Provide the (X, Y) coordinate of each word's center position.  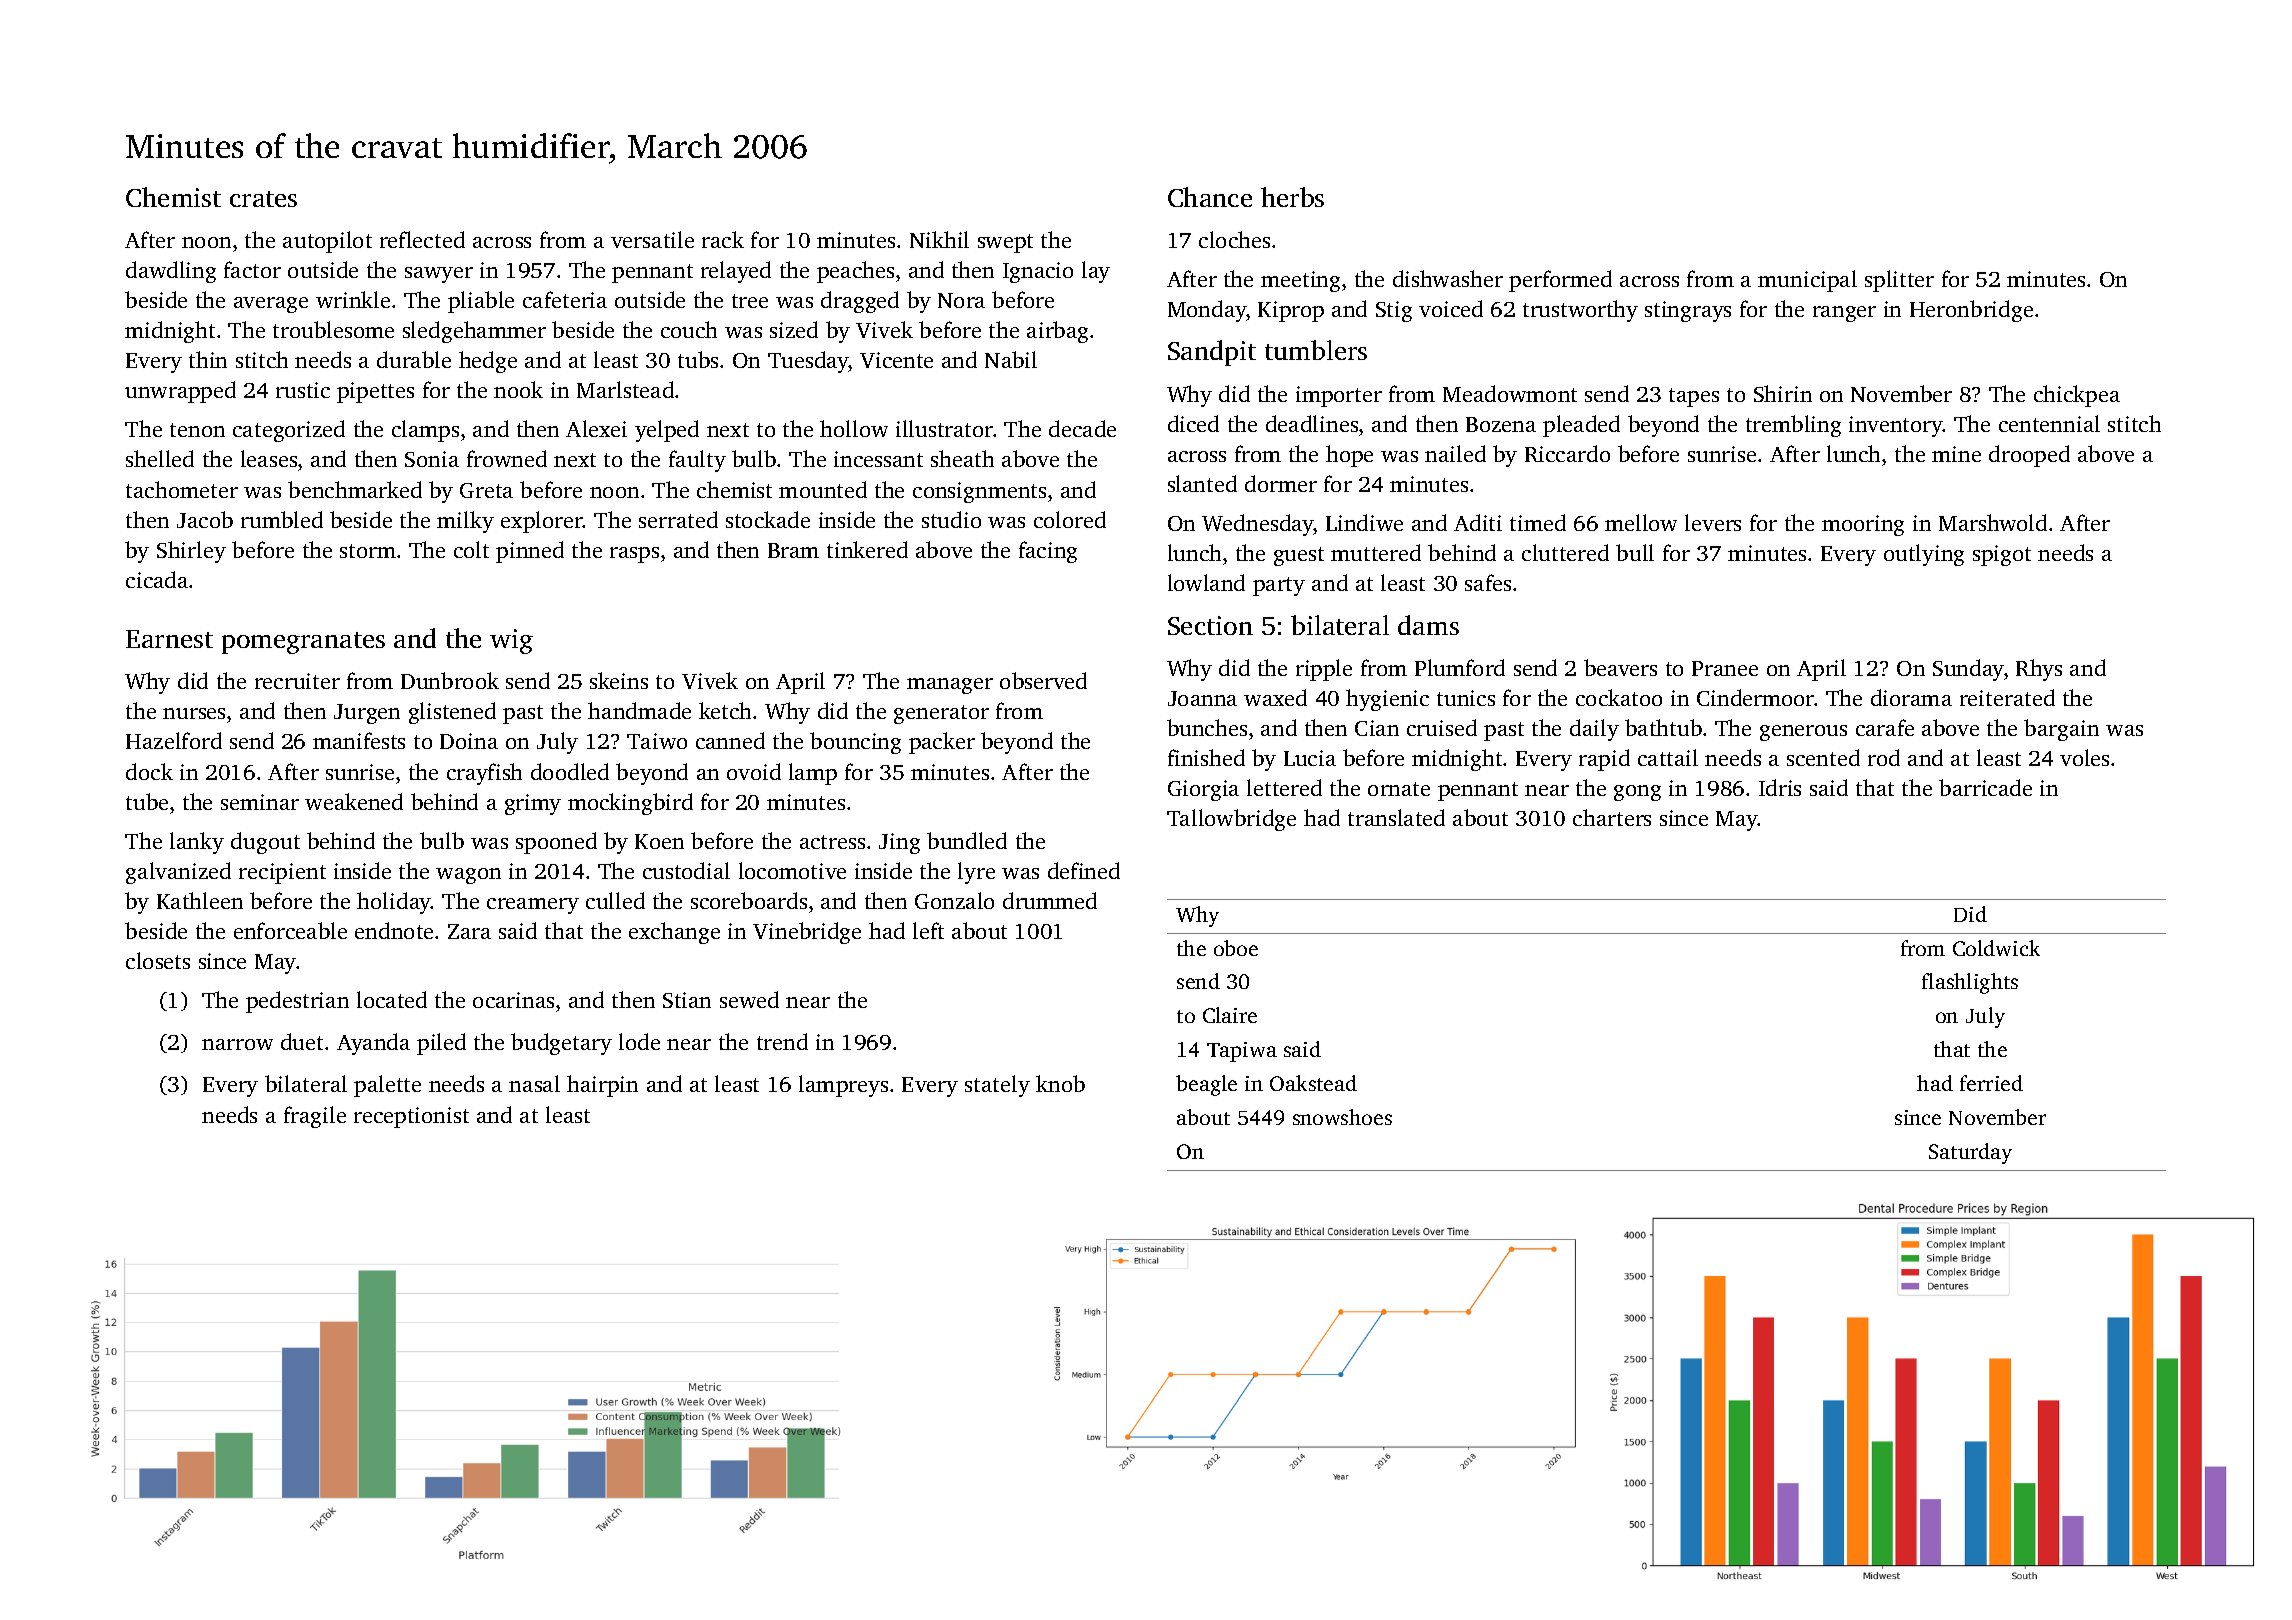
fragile (315, 1117)
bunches (1207, 727)
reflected (422, 239)
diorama (1911, 697)
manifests (359, 740)
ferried (1991, 1083)
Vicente (896, 360)
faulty (697, 461)
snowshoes (1342, 1117)
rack (723, 239)
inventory (1896, 426)
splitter (1899, 281)
